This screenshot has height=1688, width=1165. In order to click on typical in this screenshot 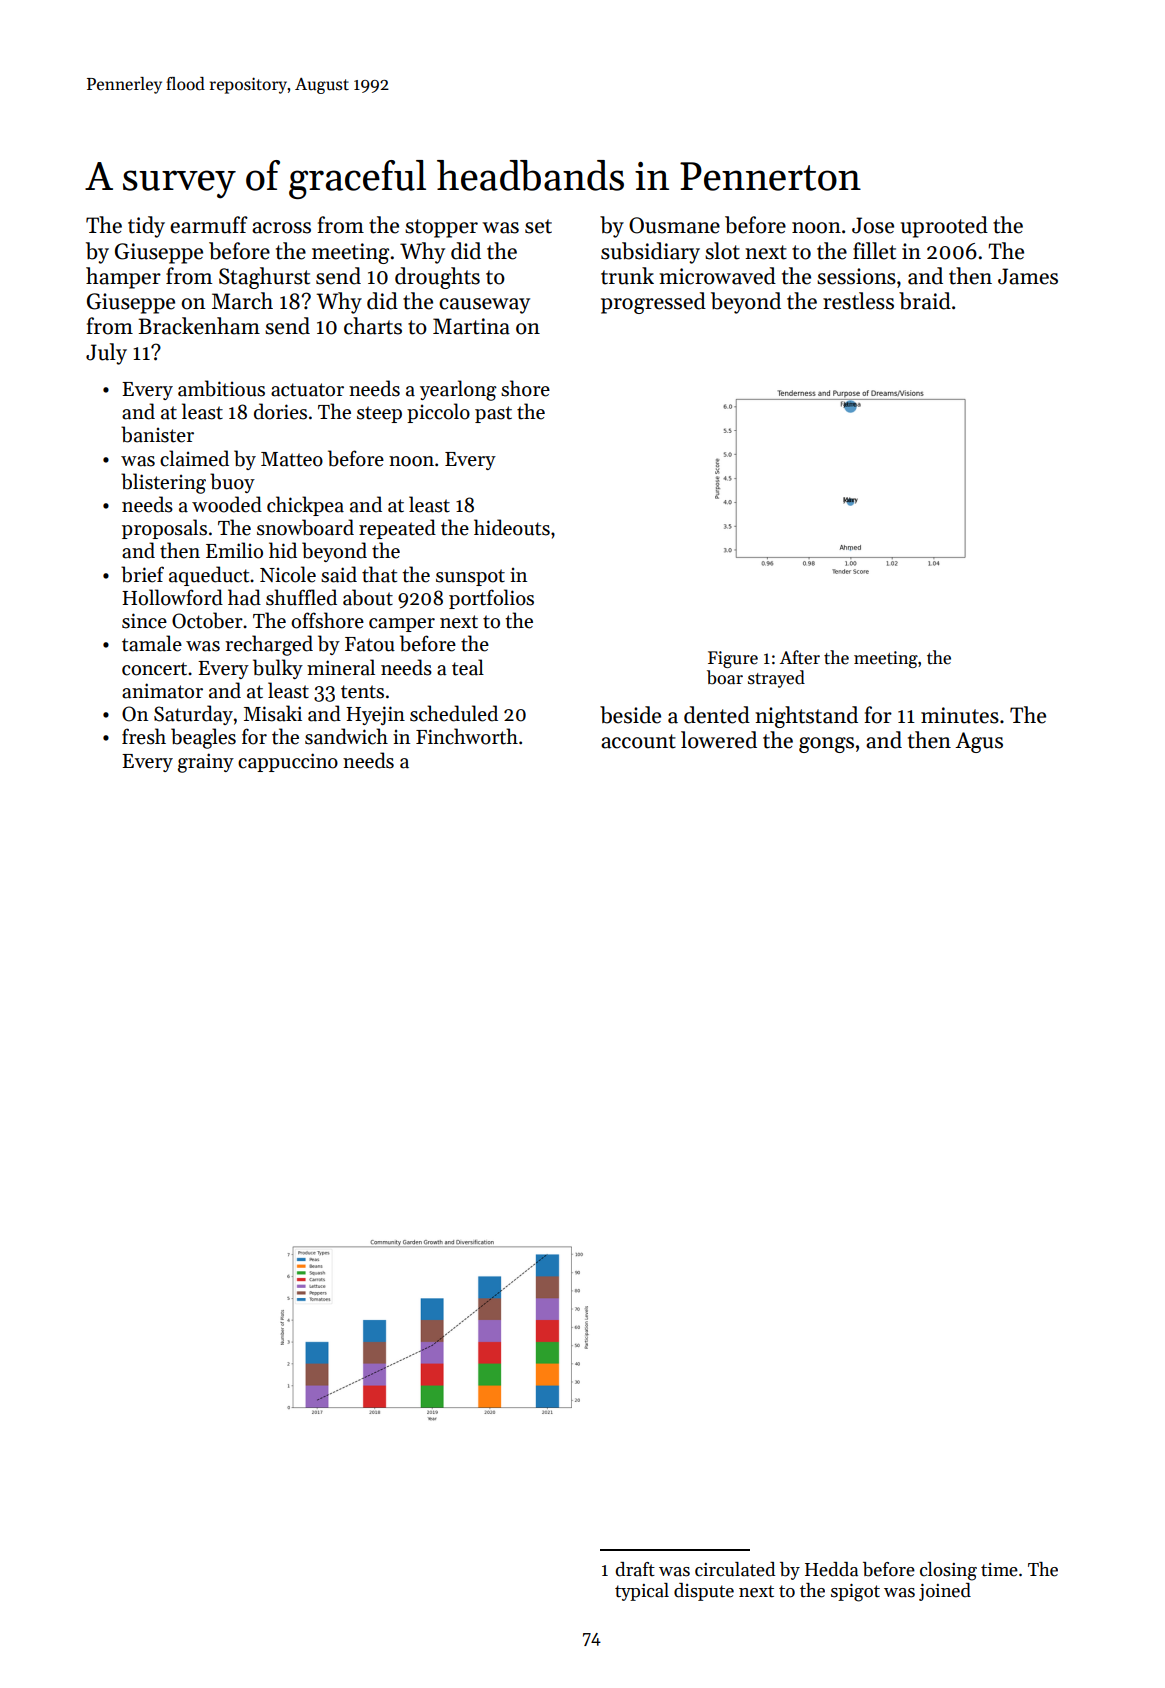, I will do `click(642, 1592)`.
